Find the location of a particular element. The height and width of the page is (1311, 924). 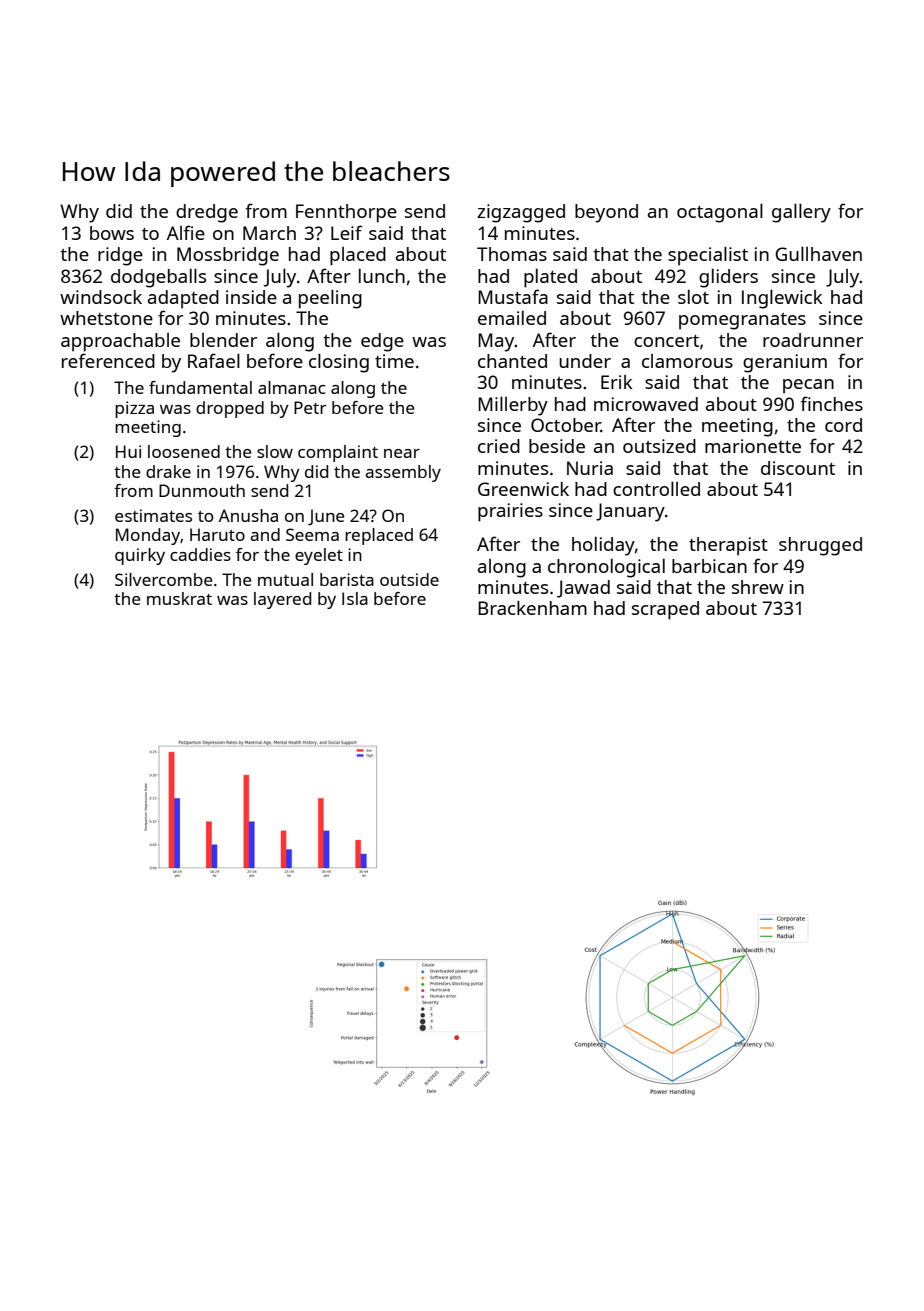

pizza is located at coordinates (134, 409).
